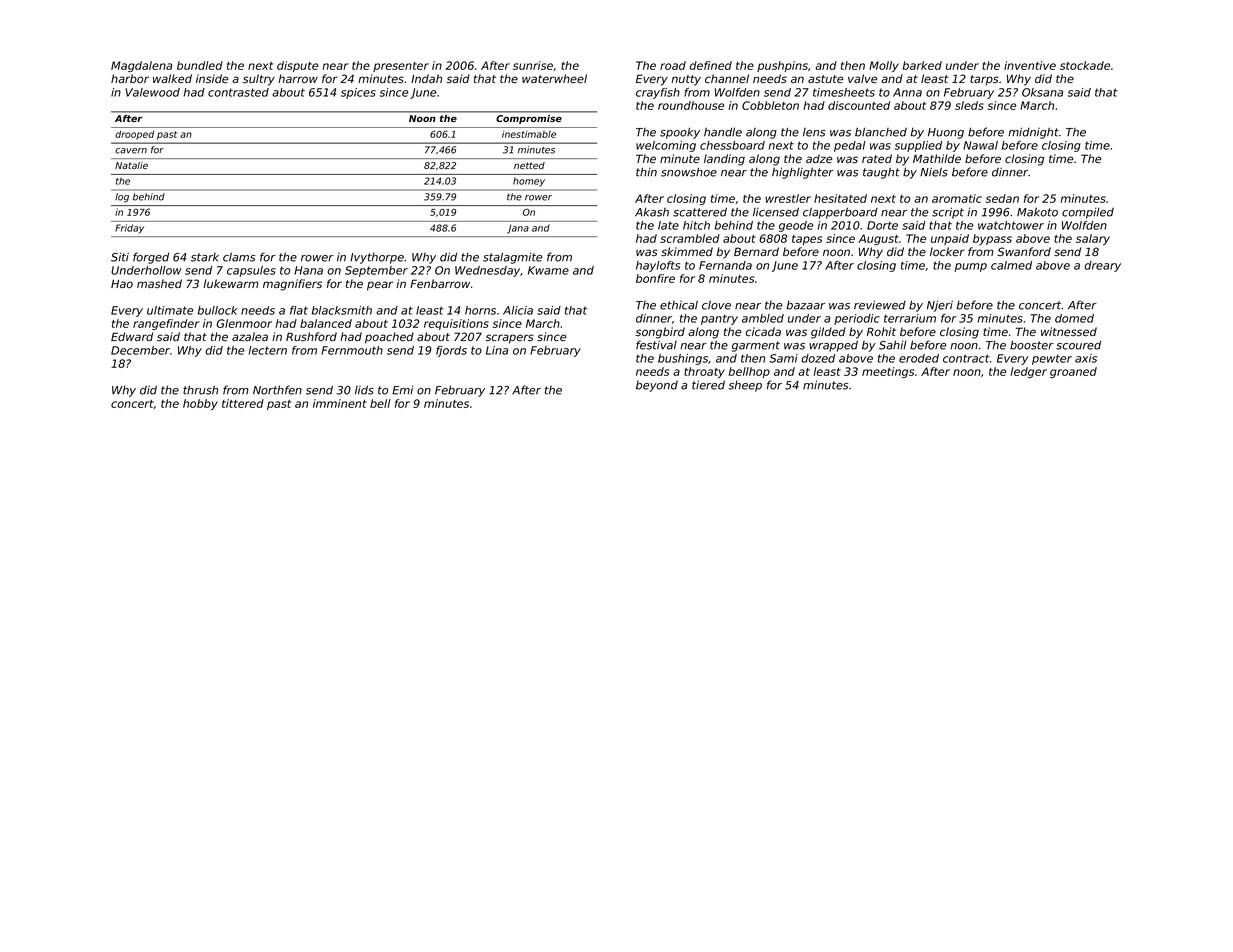 The image size is (1233, 952). What do you see at coordinates (657, 386) in the page?
I see `beyond` at bounding box center [657, 386].
